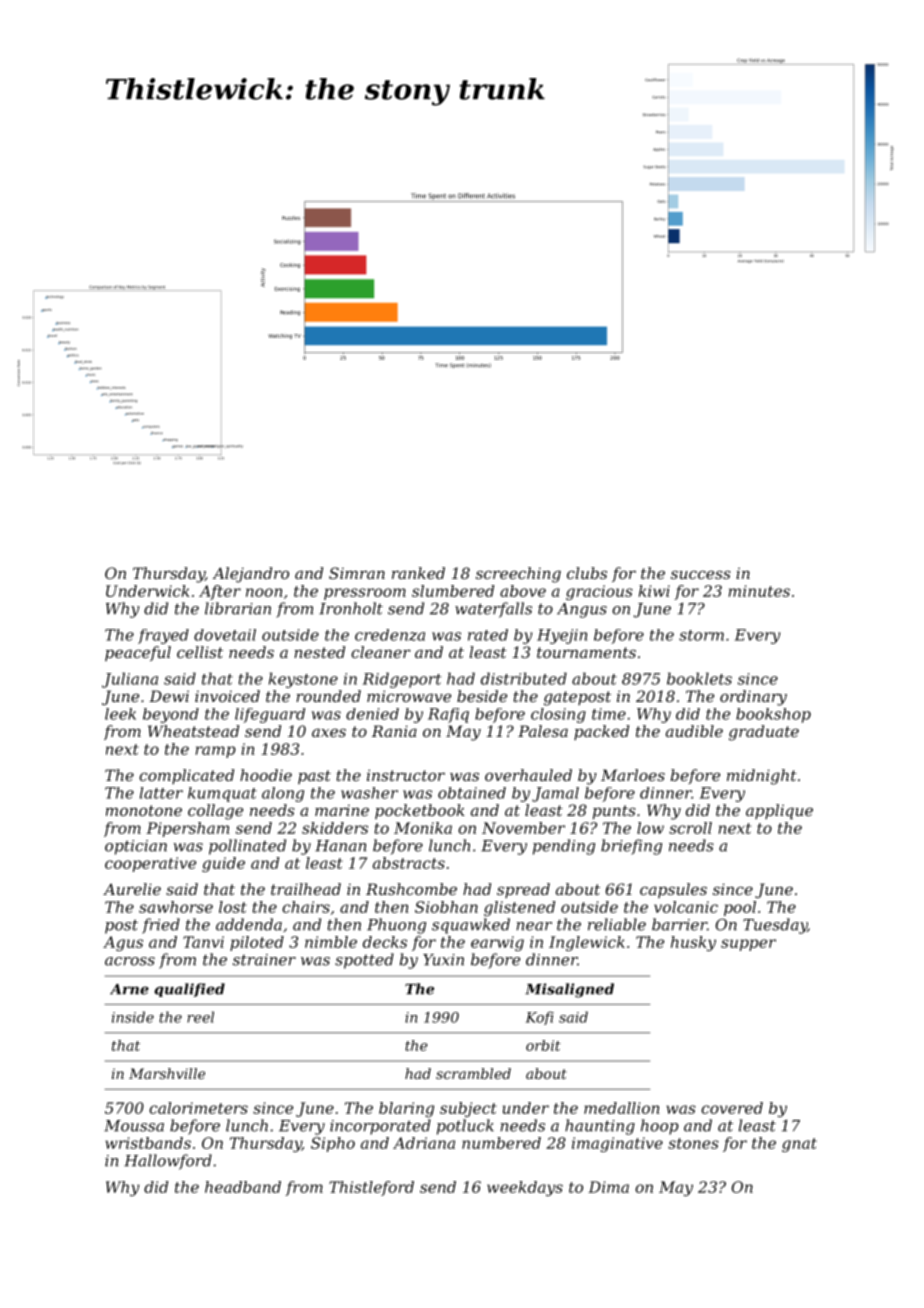 The height and width of the document is (1308, 924). I want to click on Pipersham, so click(187, 829).
